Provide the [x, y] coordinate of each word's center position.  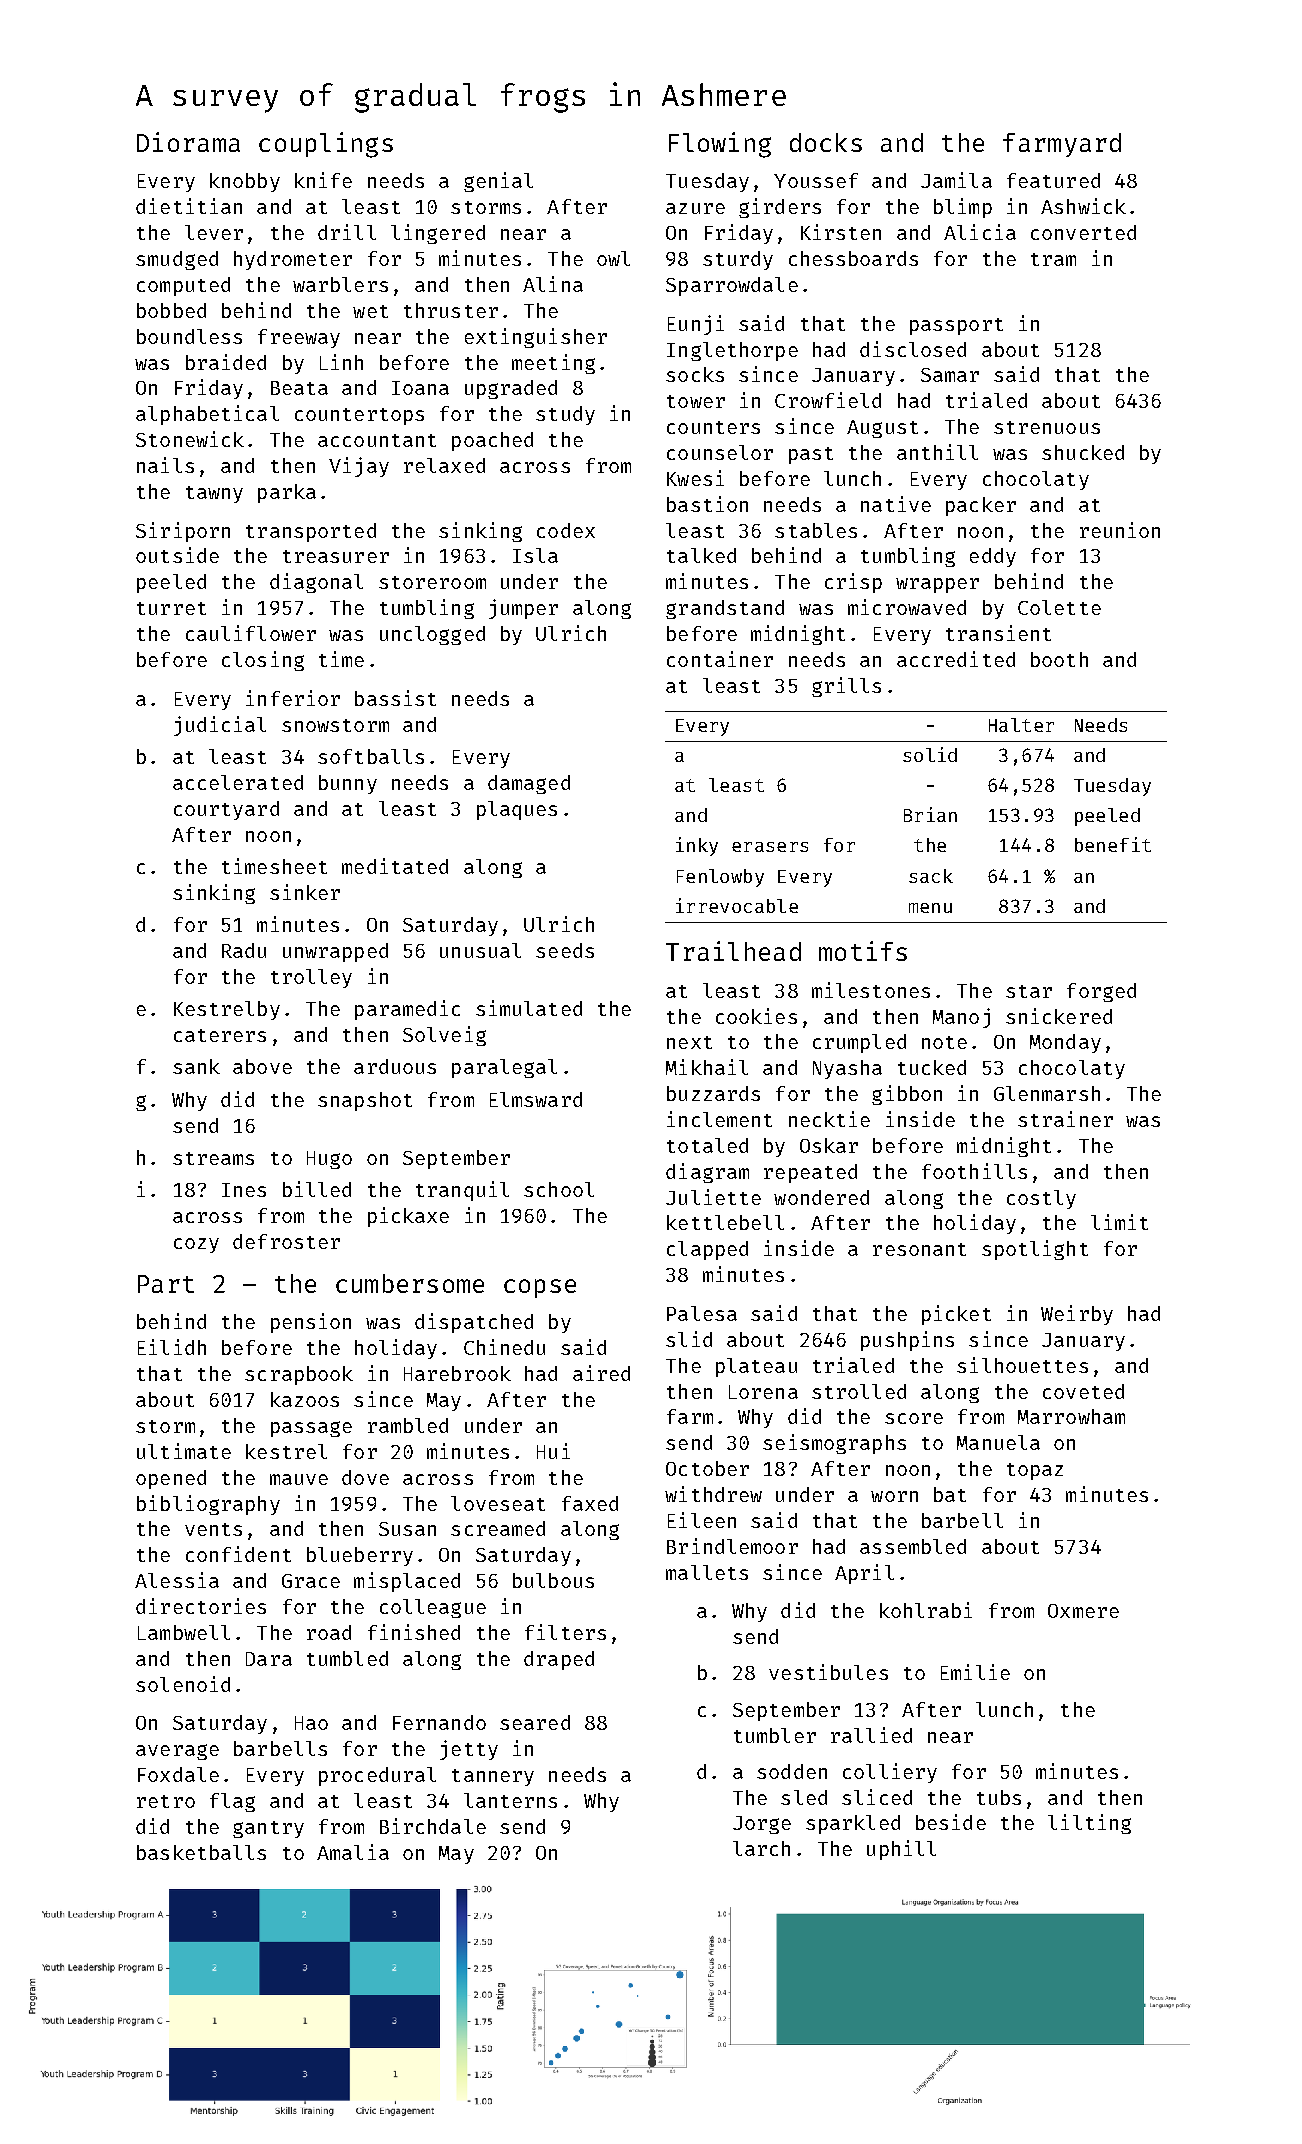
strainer [1065, 1119]
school [559, 1189]
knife [323, 180]
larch [761, 1848]
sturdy [738, 260]
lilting [1089, 1824]
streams [213, 1158]
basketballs [201, 1852]
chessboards [853, 258]
